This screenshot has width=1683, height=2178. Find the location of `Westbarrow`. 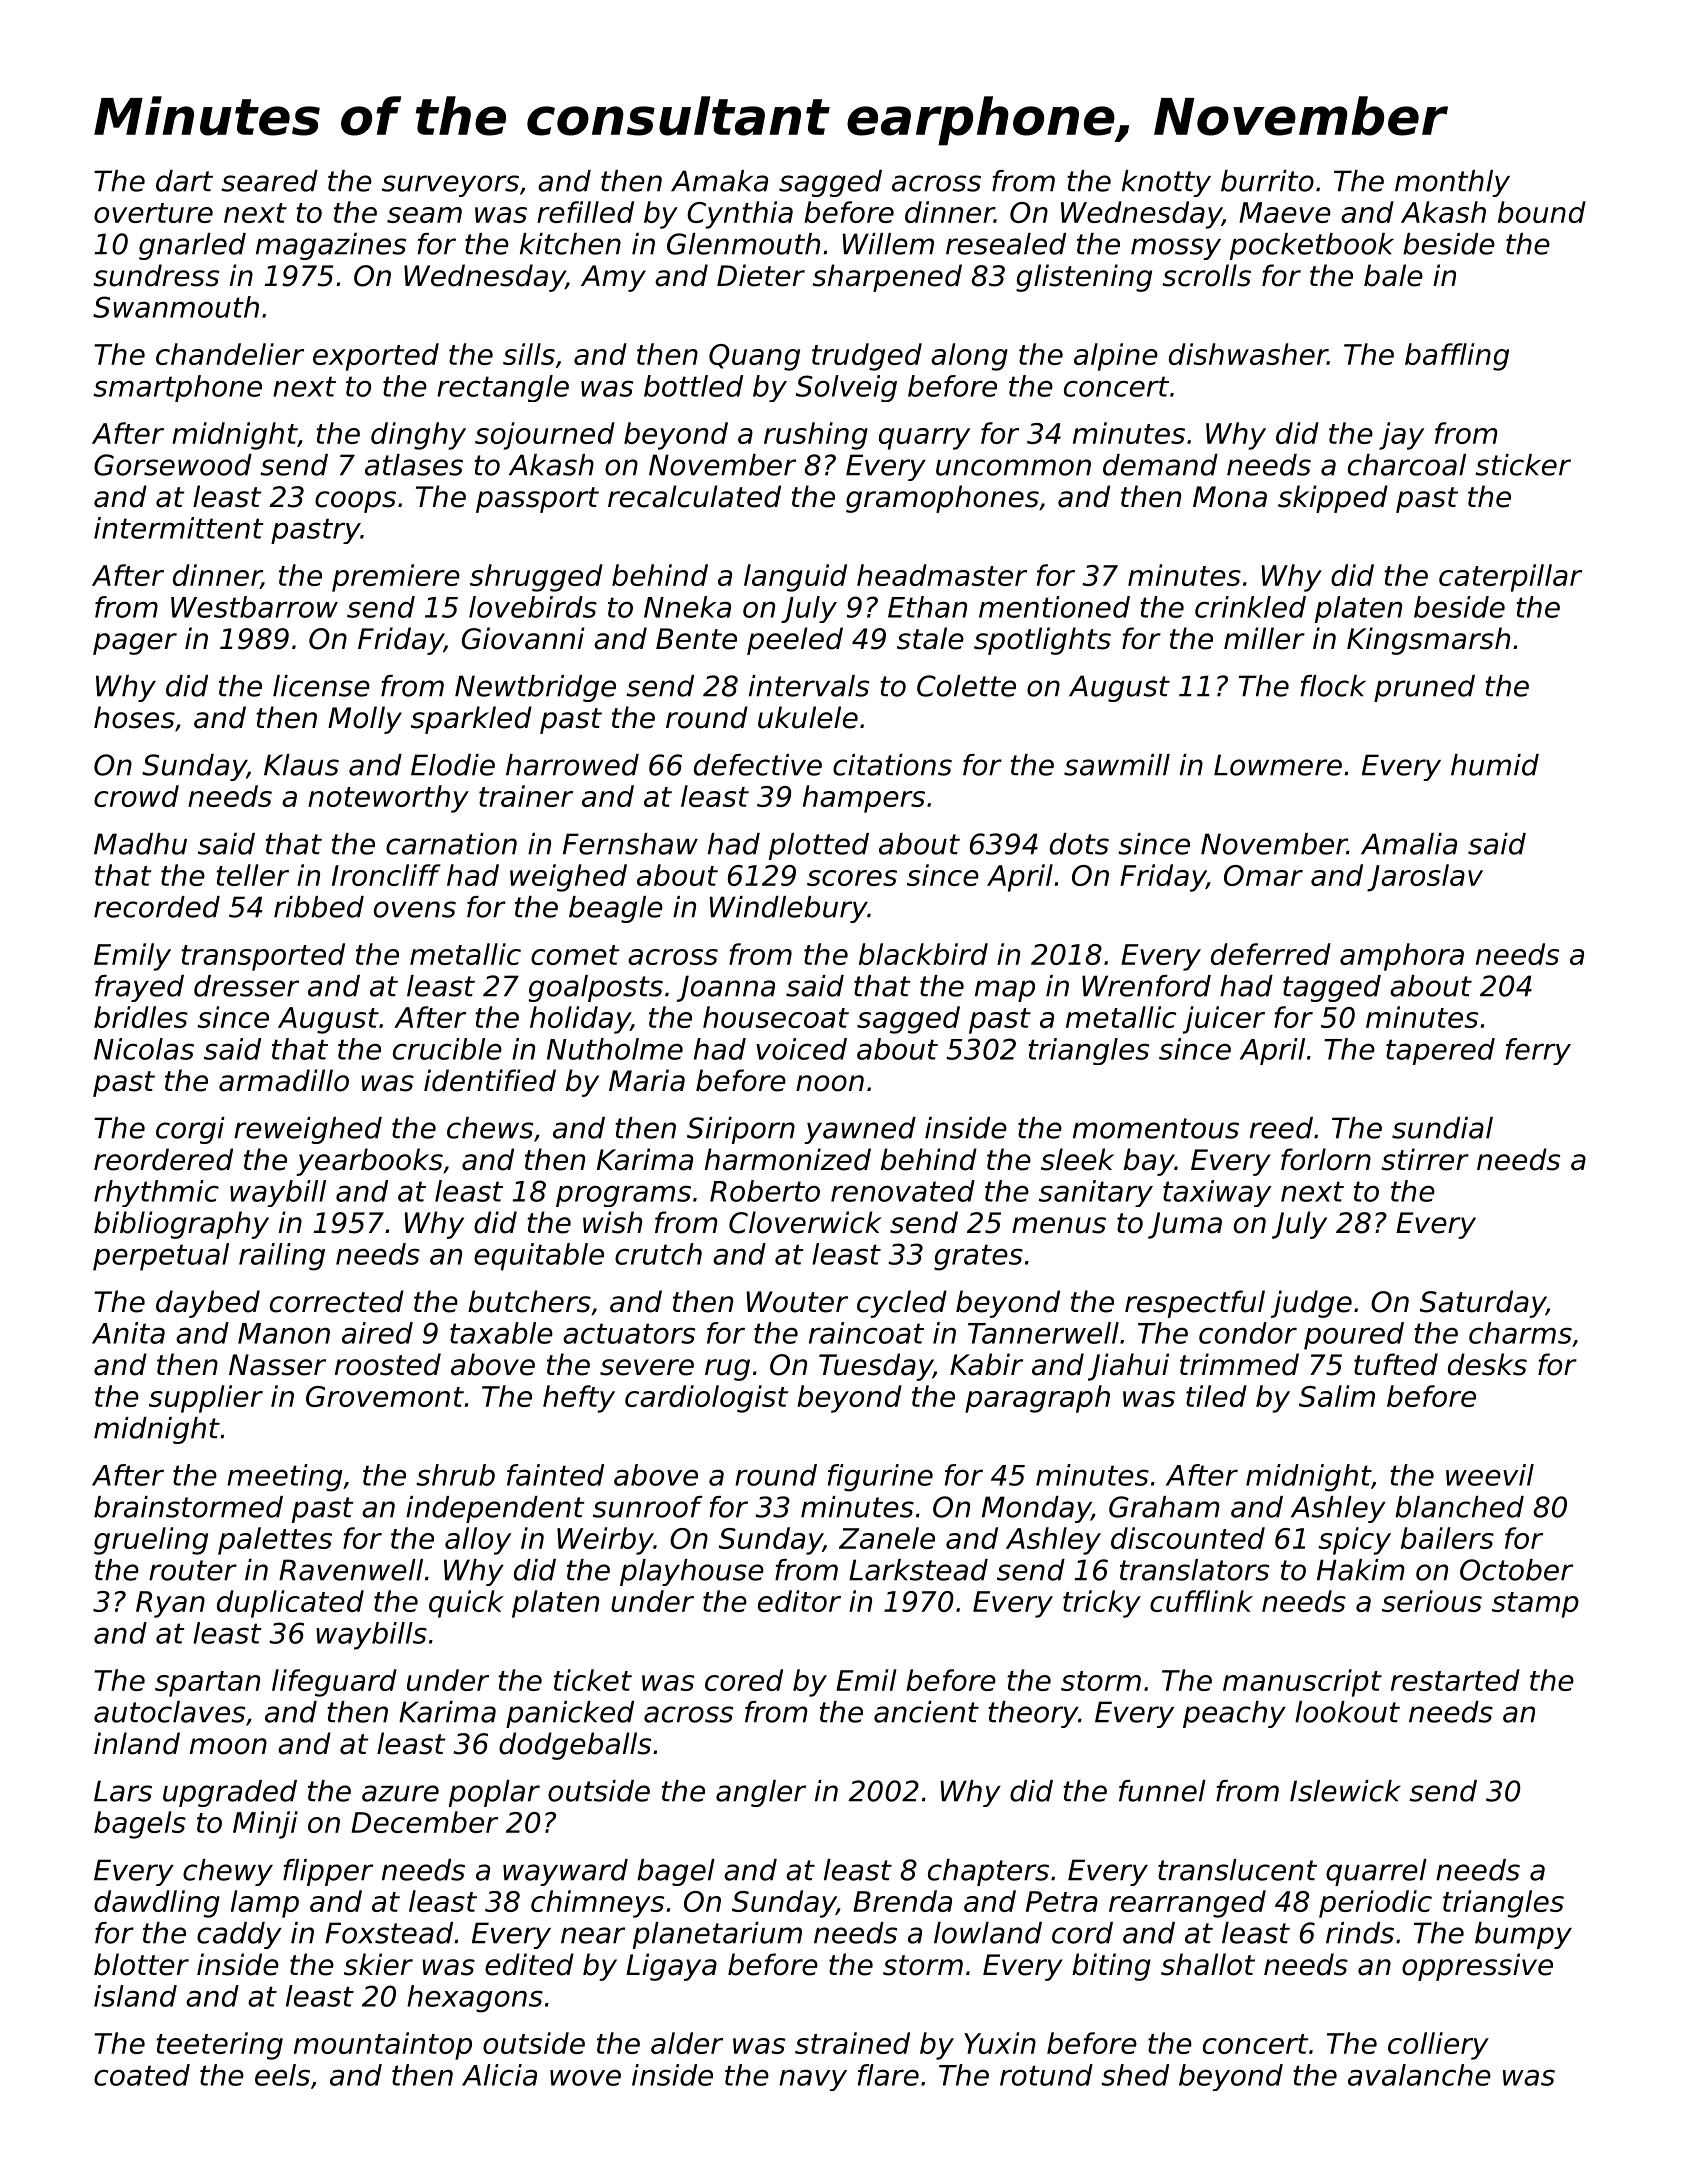

Westbarrow is located at coordinates (254, 607).
